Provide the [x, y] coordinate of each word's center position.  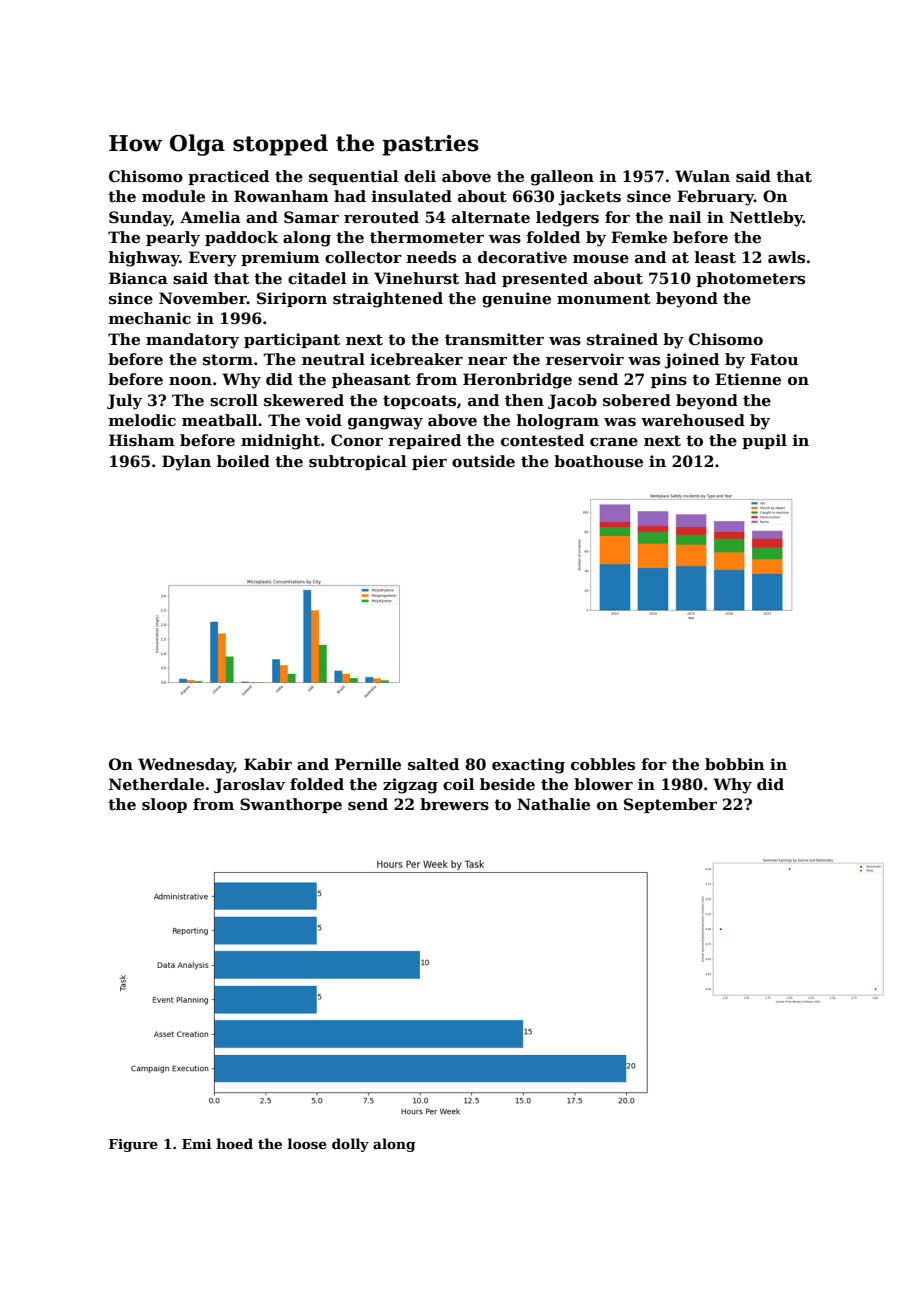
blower [603, 784]
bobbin [735, 764]
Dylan [186, 463]
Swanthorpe [291, 805]
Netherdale [156, 784]
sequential [353, 177]
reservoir [585, 359]
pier [429, 462]
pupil [764, 441]
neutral [333, 359]
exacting [528, 766]
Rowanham [281, 196]
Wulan [702, 176]
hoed [235, 1143]
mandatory [192, 341]
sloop [164, 805]
